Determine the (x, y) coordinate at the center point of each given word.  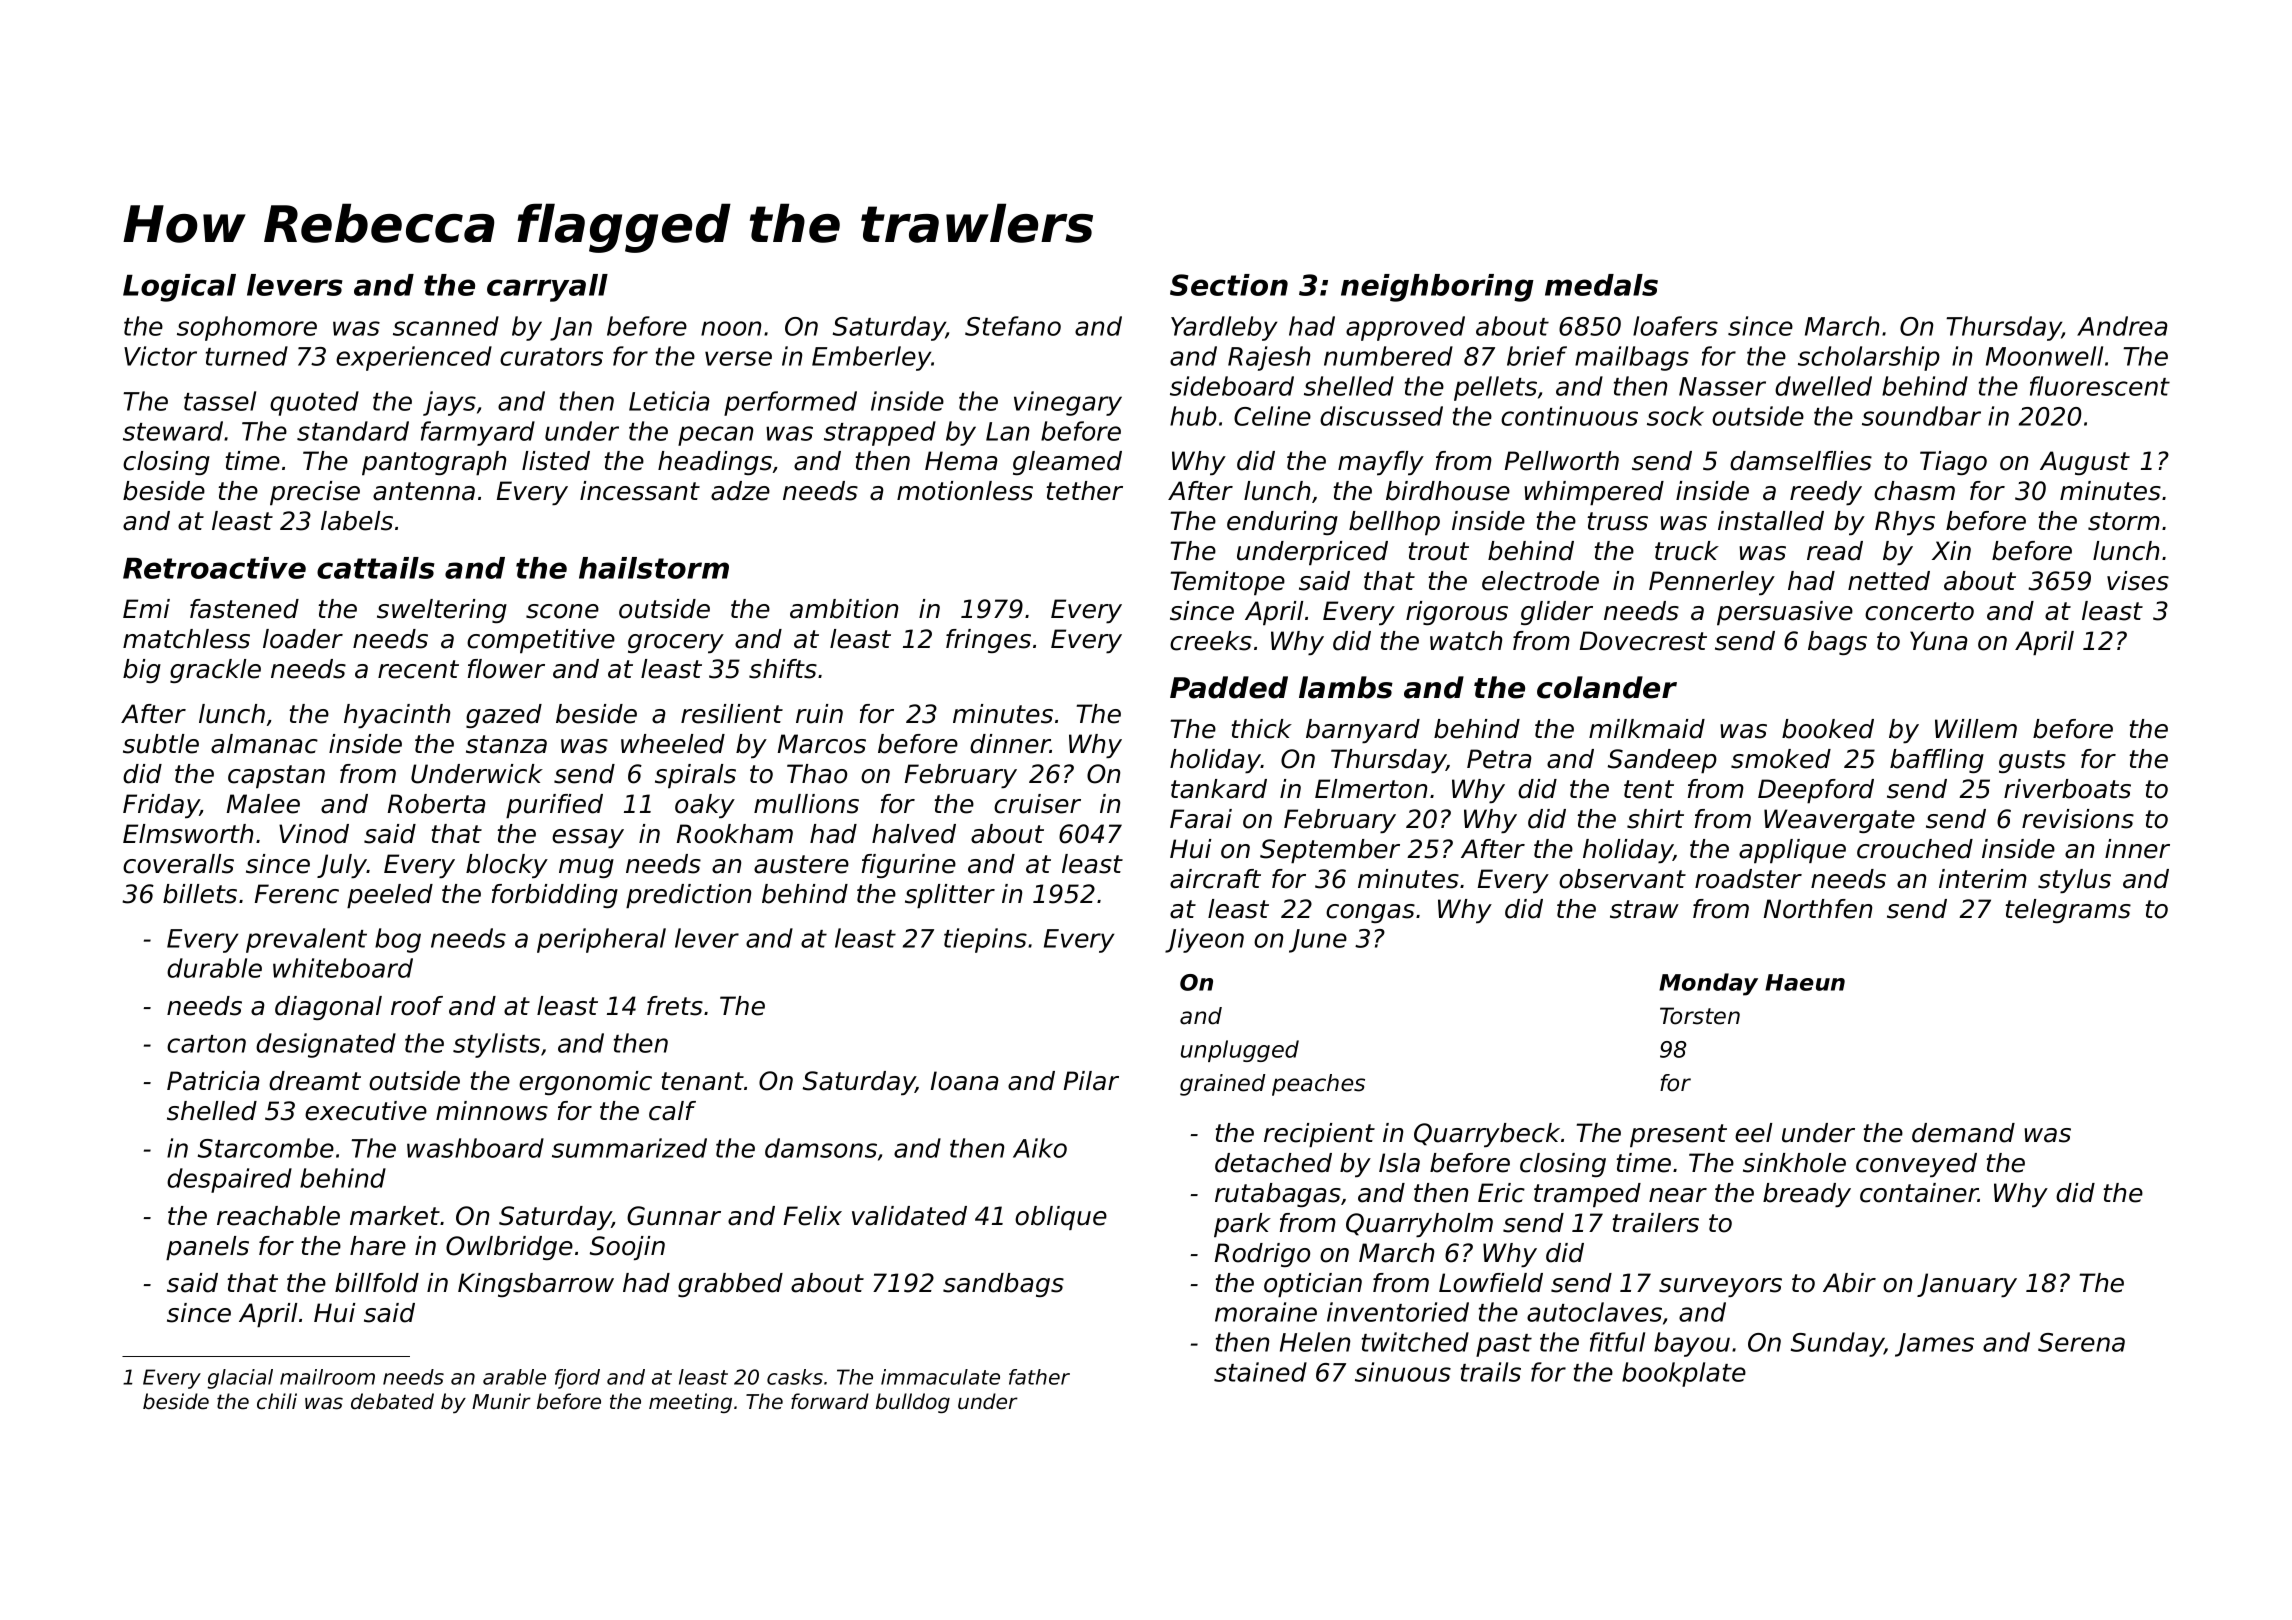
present (1678, 1135)
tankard (1219, 789)
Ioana (964, 1081)
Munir (501, 1401)
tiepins (985, 940)
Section (1229, 285)
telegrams (2068, 911)
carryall (547, 288)
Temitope (1227, 583)
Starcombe (266, 1148)
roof (417, 1006)
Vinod (314, 834)
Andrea (2122, 326)
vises (2138, 581)
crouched (1915, 849)
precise (315, 493)
